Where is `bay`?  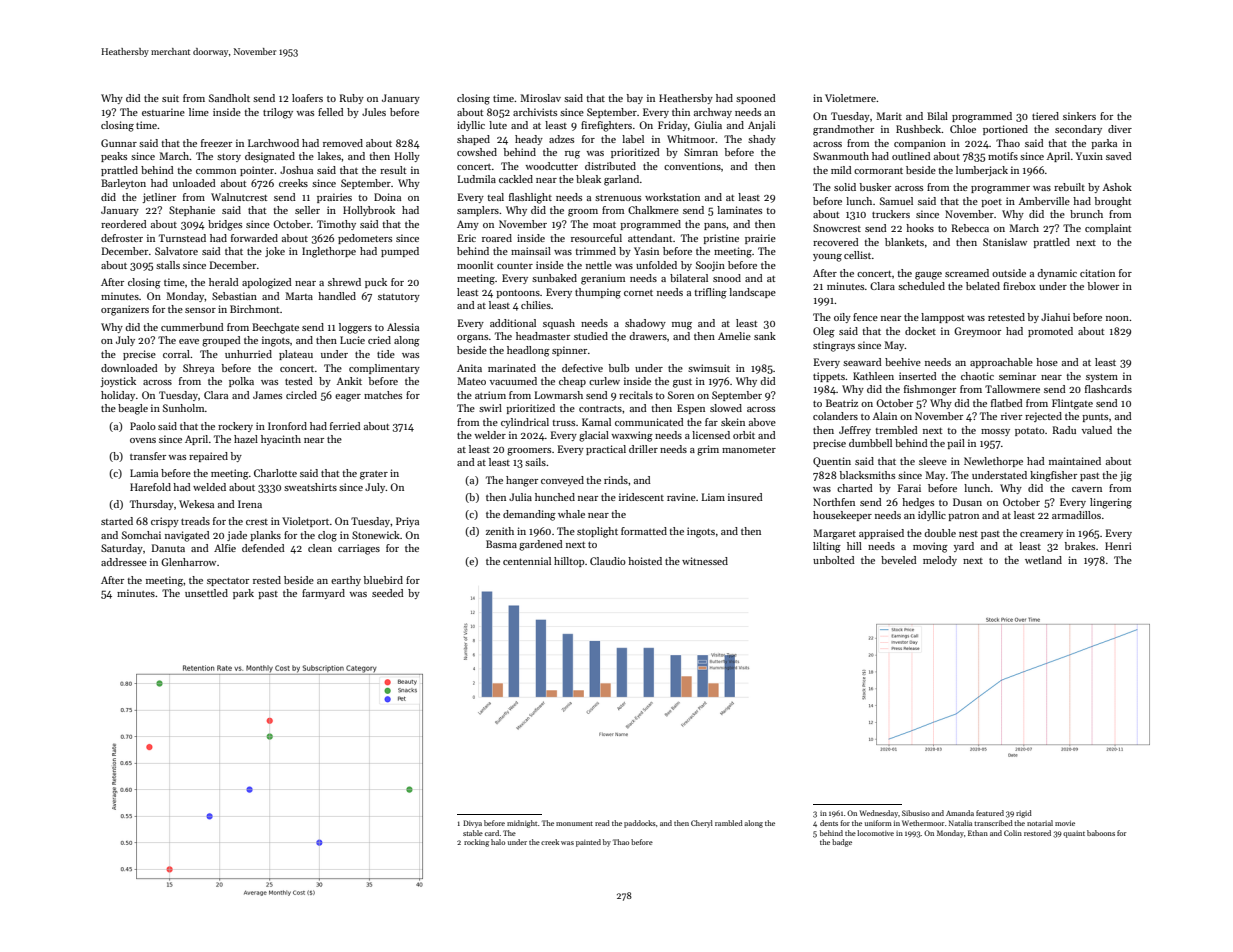
bay is located at coordinates (635, 99).
